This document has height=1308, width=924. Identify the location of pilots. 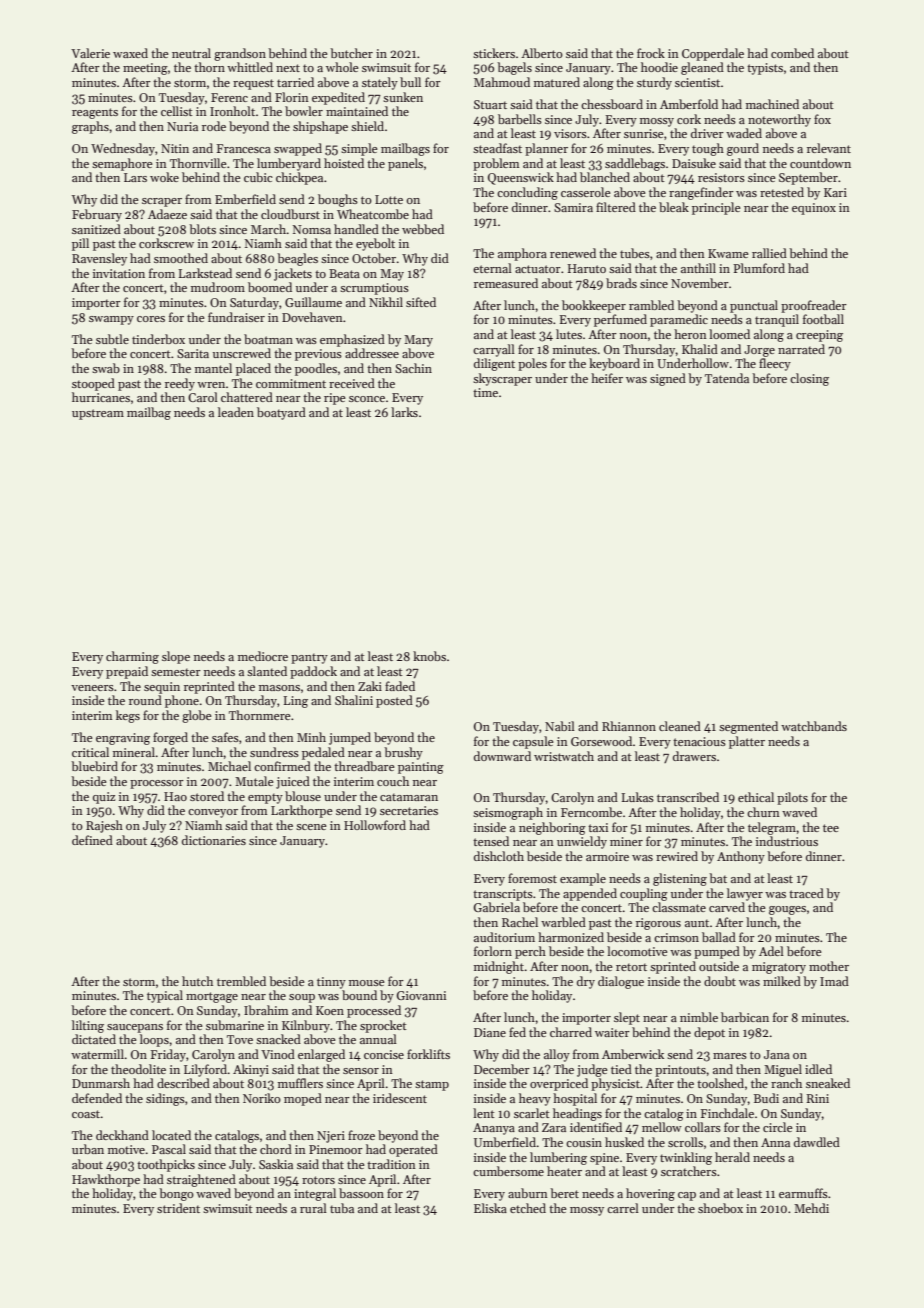
(792, 798).
